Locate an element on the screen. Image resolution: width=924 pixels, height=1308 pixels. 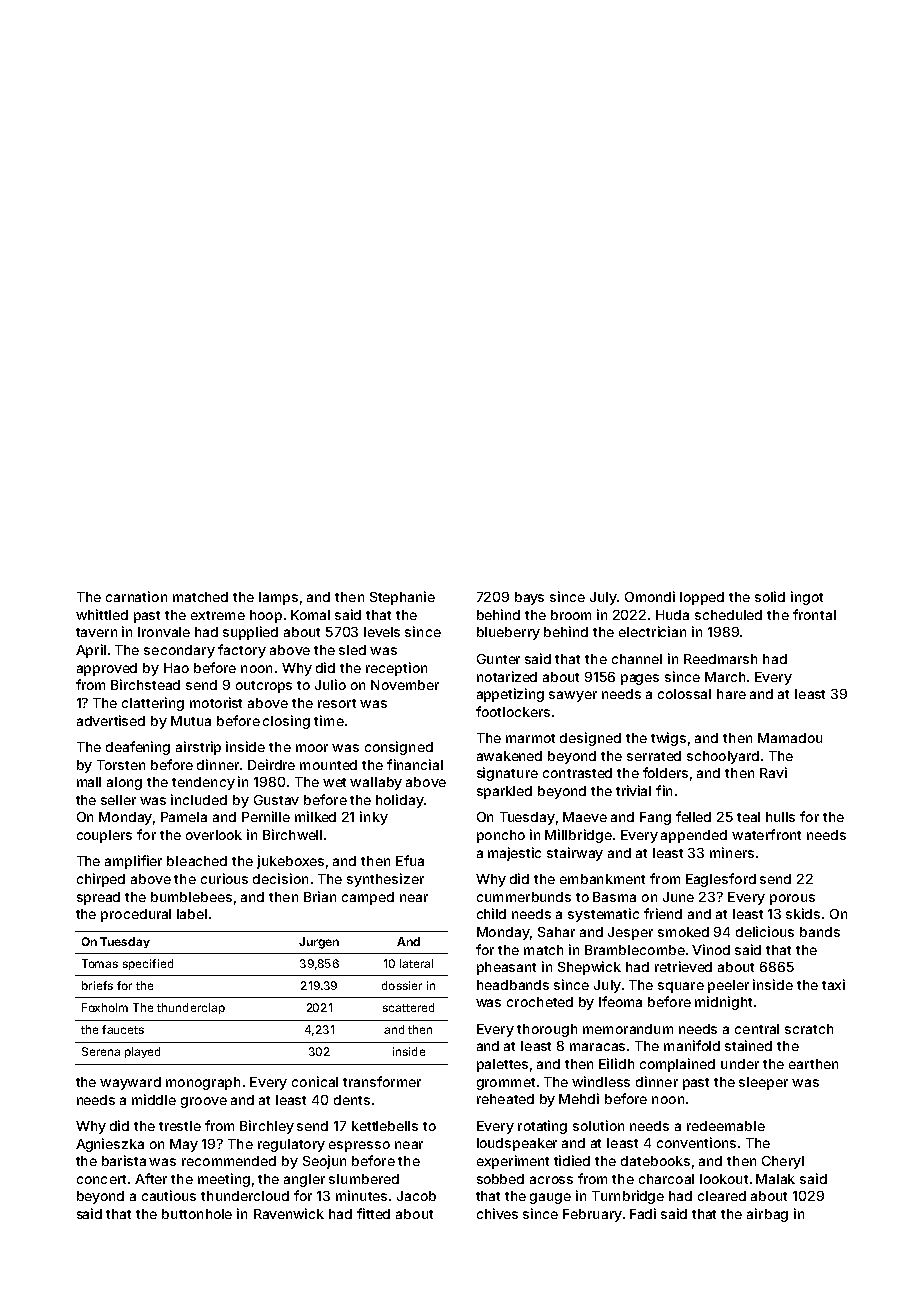
signature is located at coordinates (507, 774).
